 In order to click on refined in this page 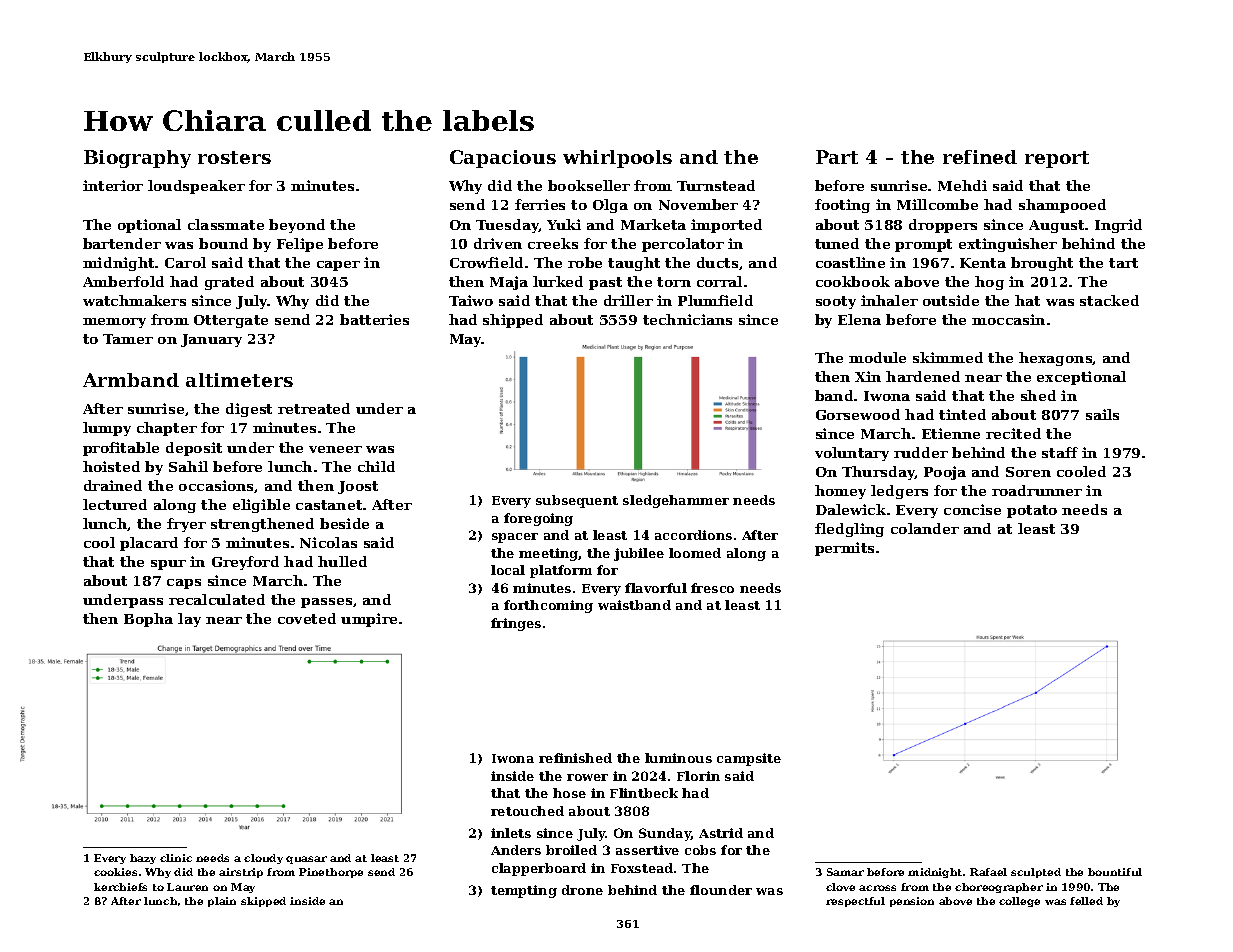, I will do `click(980, 157)`.
